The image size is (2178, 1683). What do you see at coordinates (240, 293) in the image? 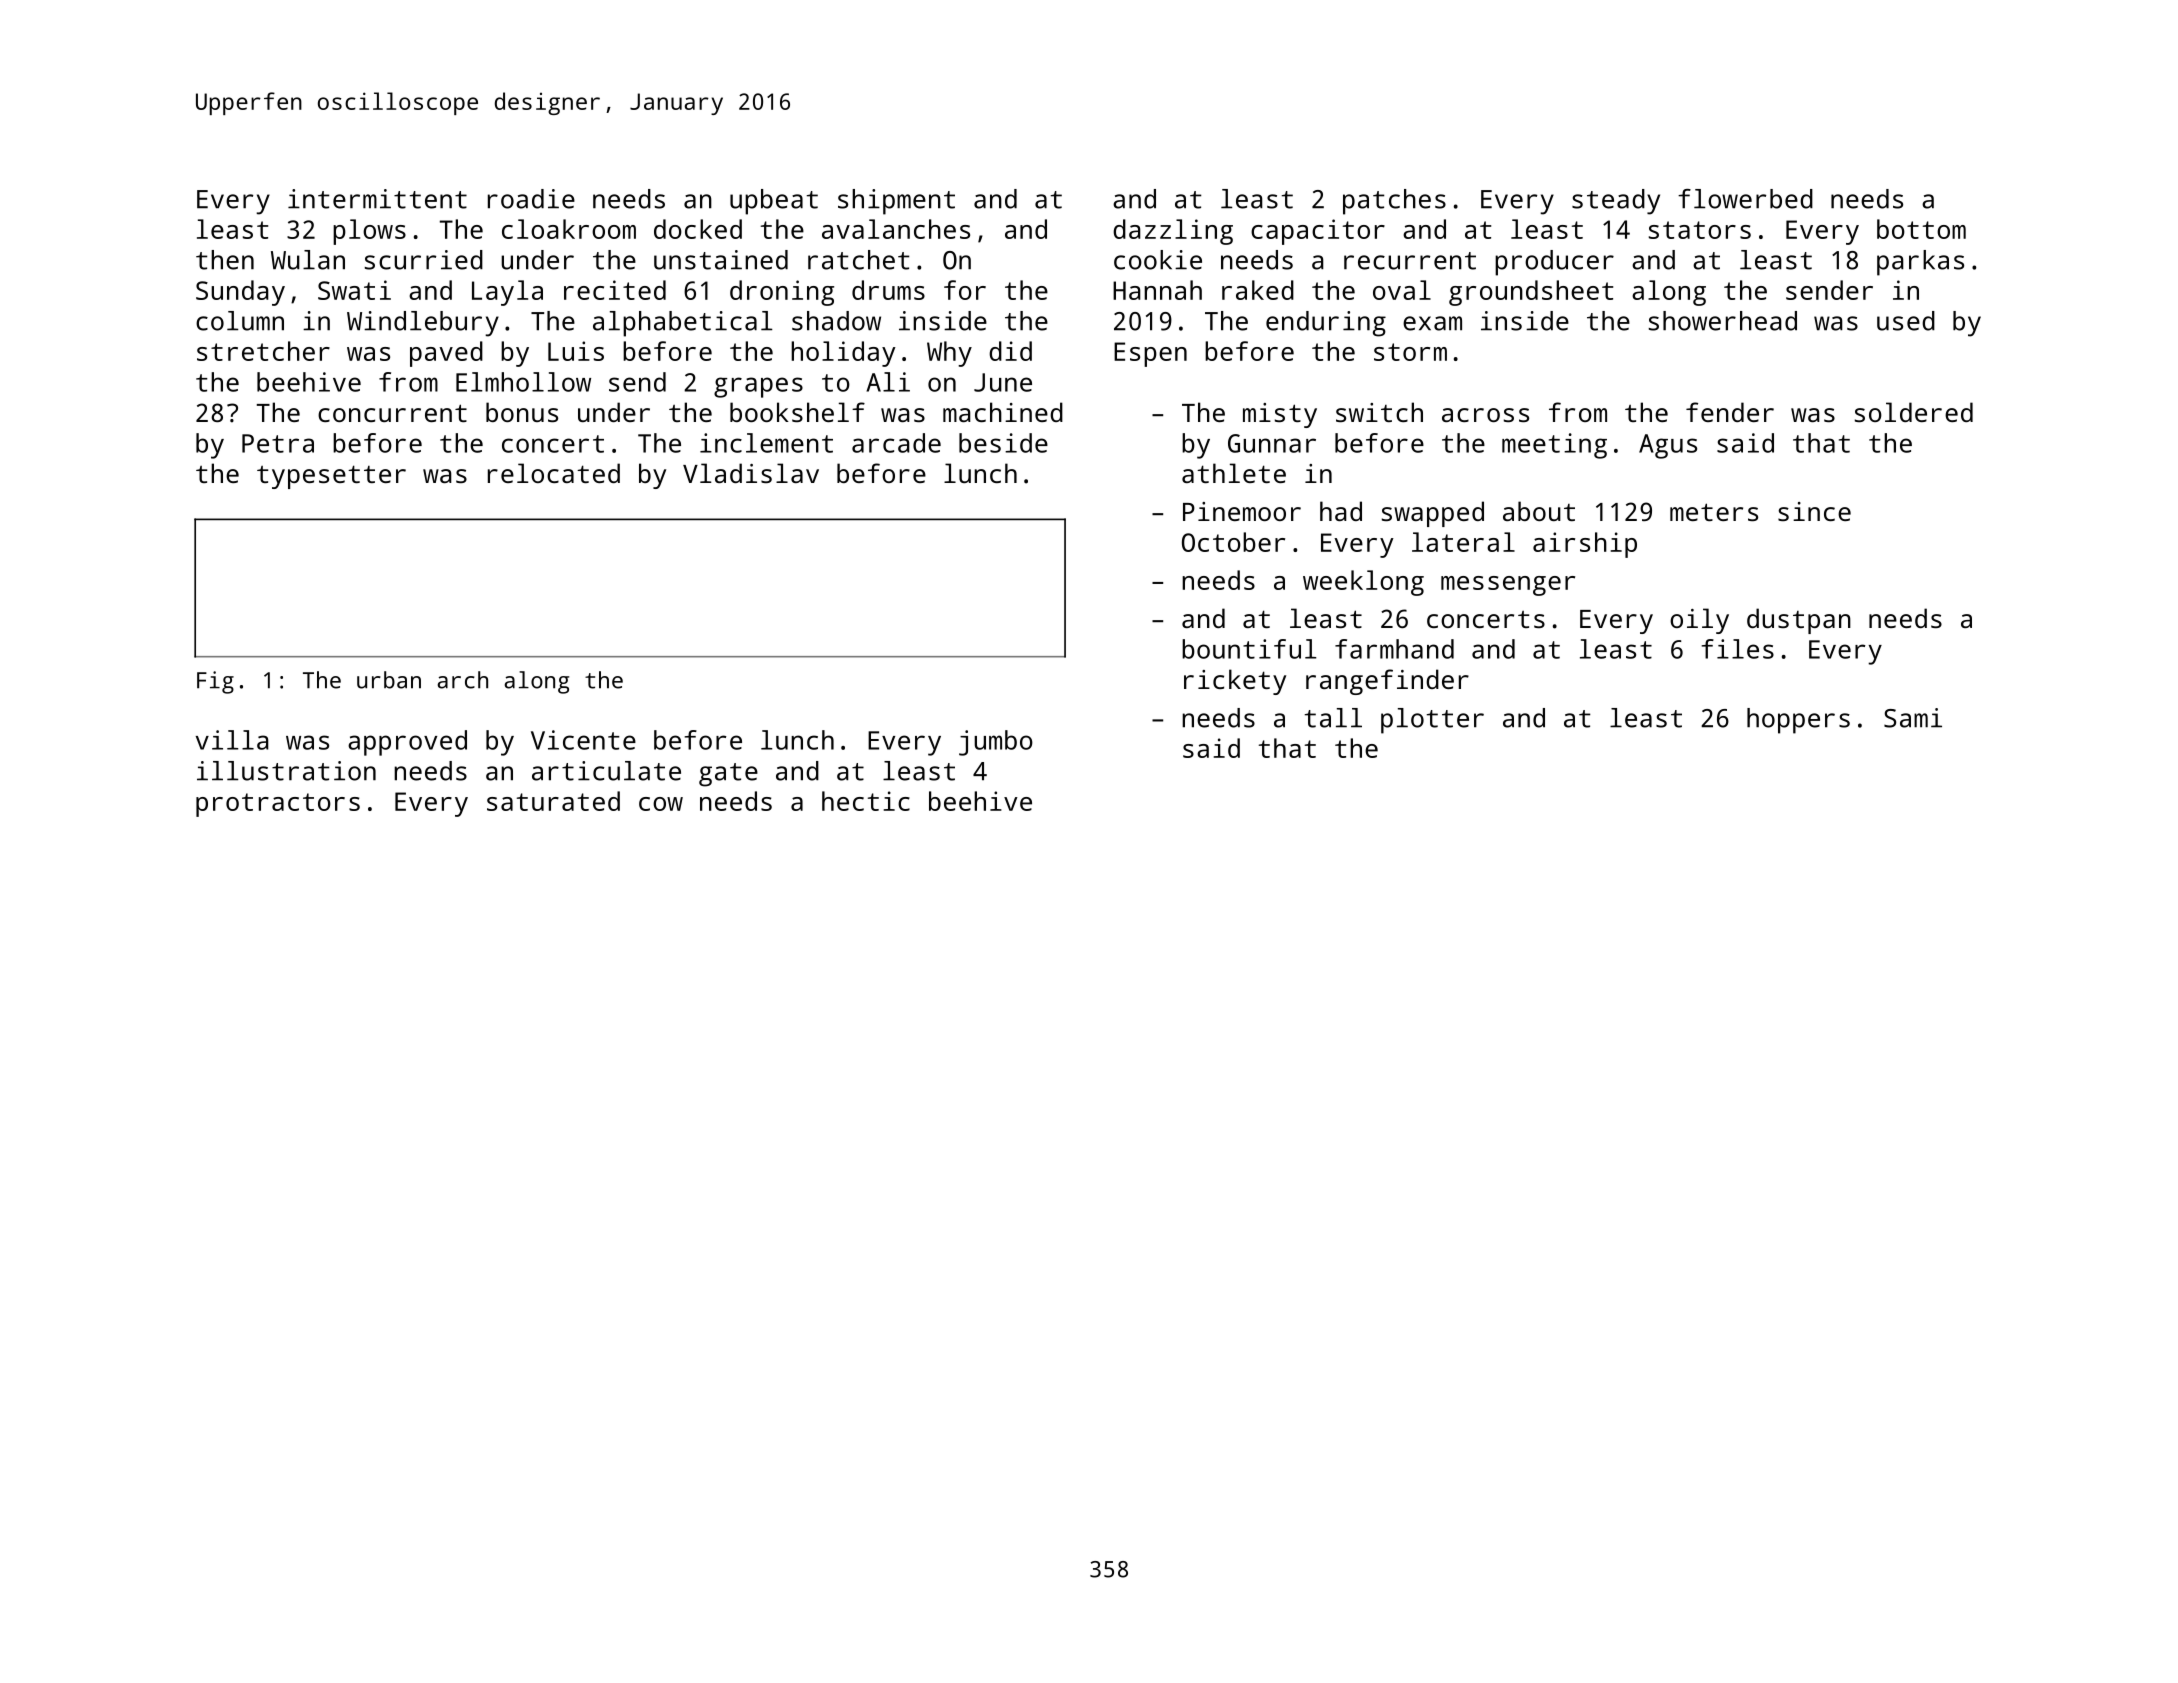
I see `Sunday` at bounding box center [240, 293].
